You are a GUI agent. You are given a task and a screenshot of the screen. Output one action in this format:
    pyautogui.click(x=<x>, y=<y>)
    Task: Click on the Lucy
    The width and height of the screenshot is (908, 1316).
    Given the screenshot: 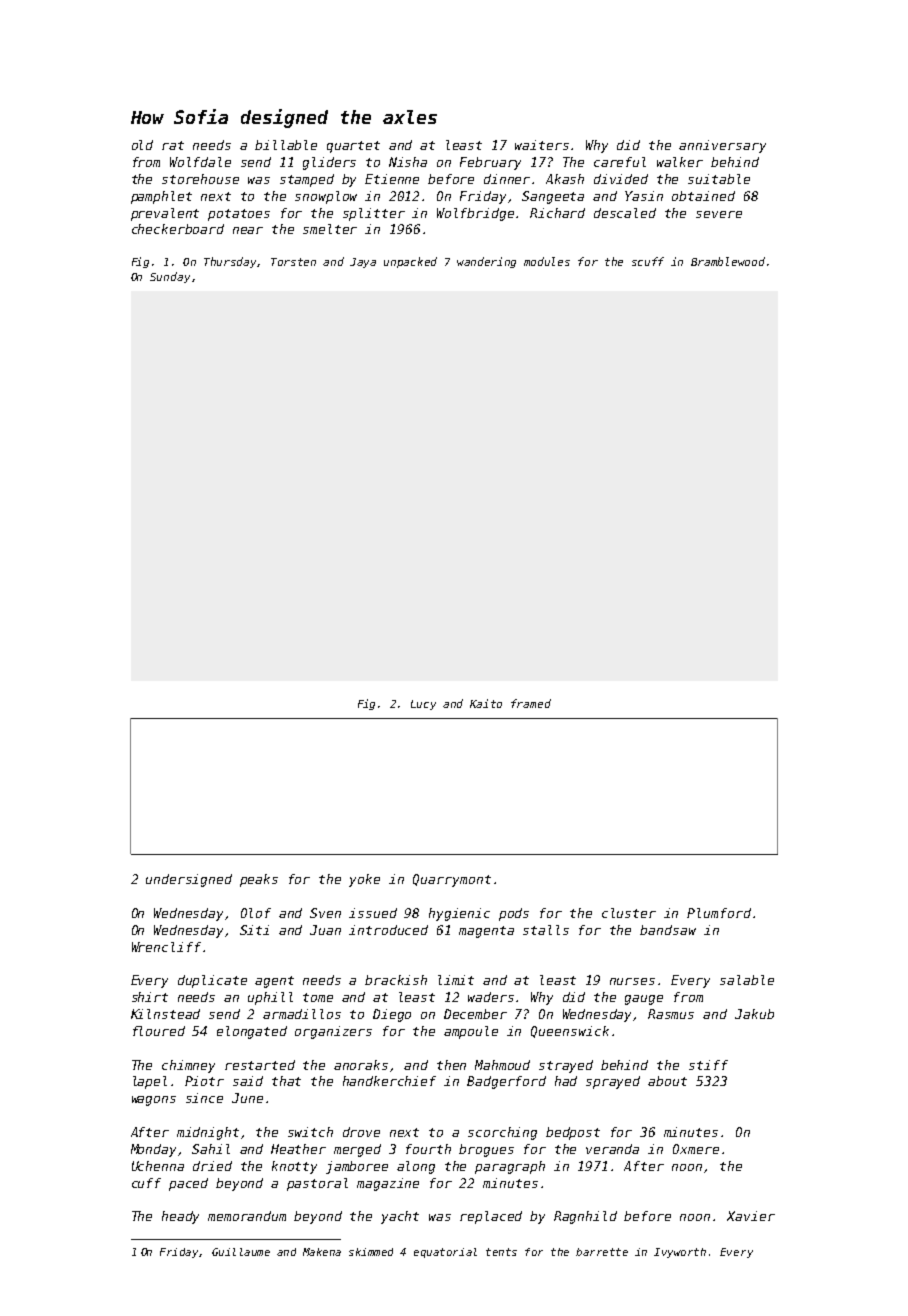 What is the action you would take?
    pyautogui.click(x=423, y=705)
